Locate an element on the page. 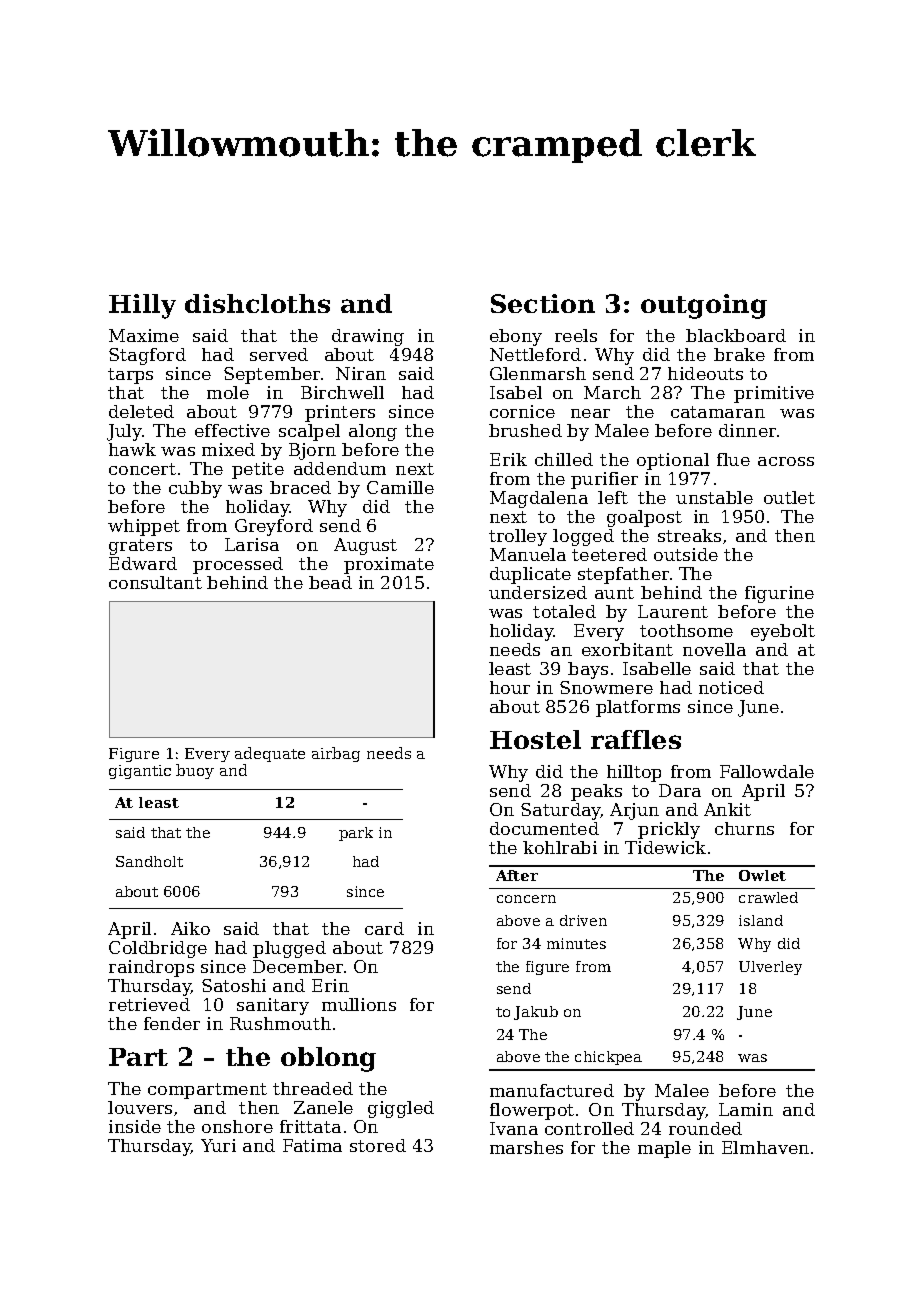  noticed is located at coordinates (731, 687).
